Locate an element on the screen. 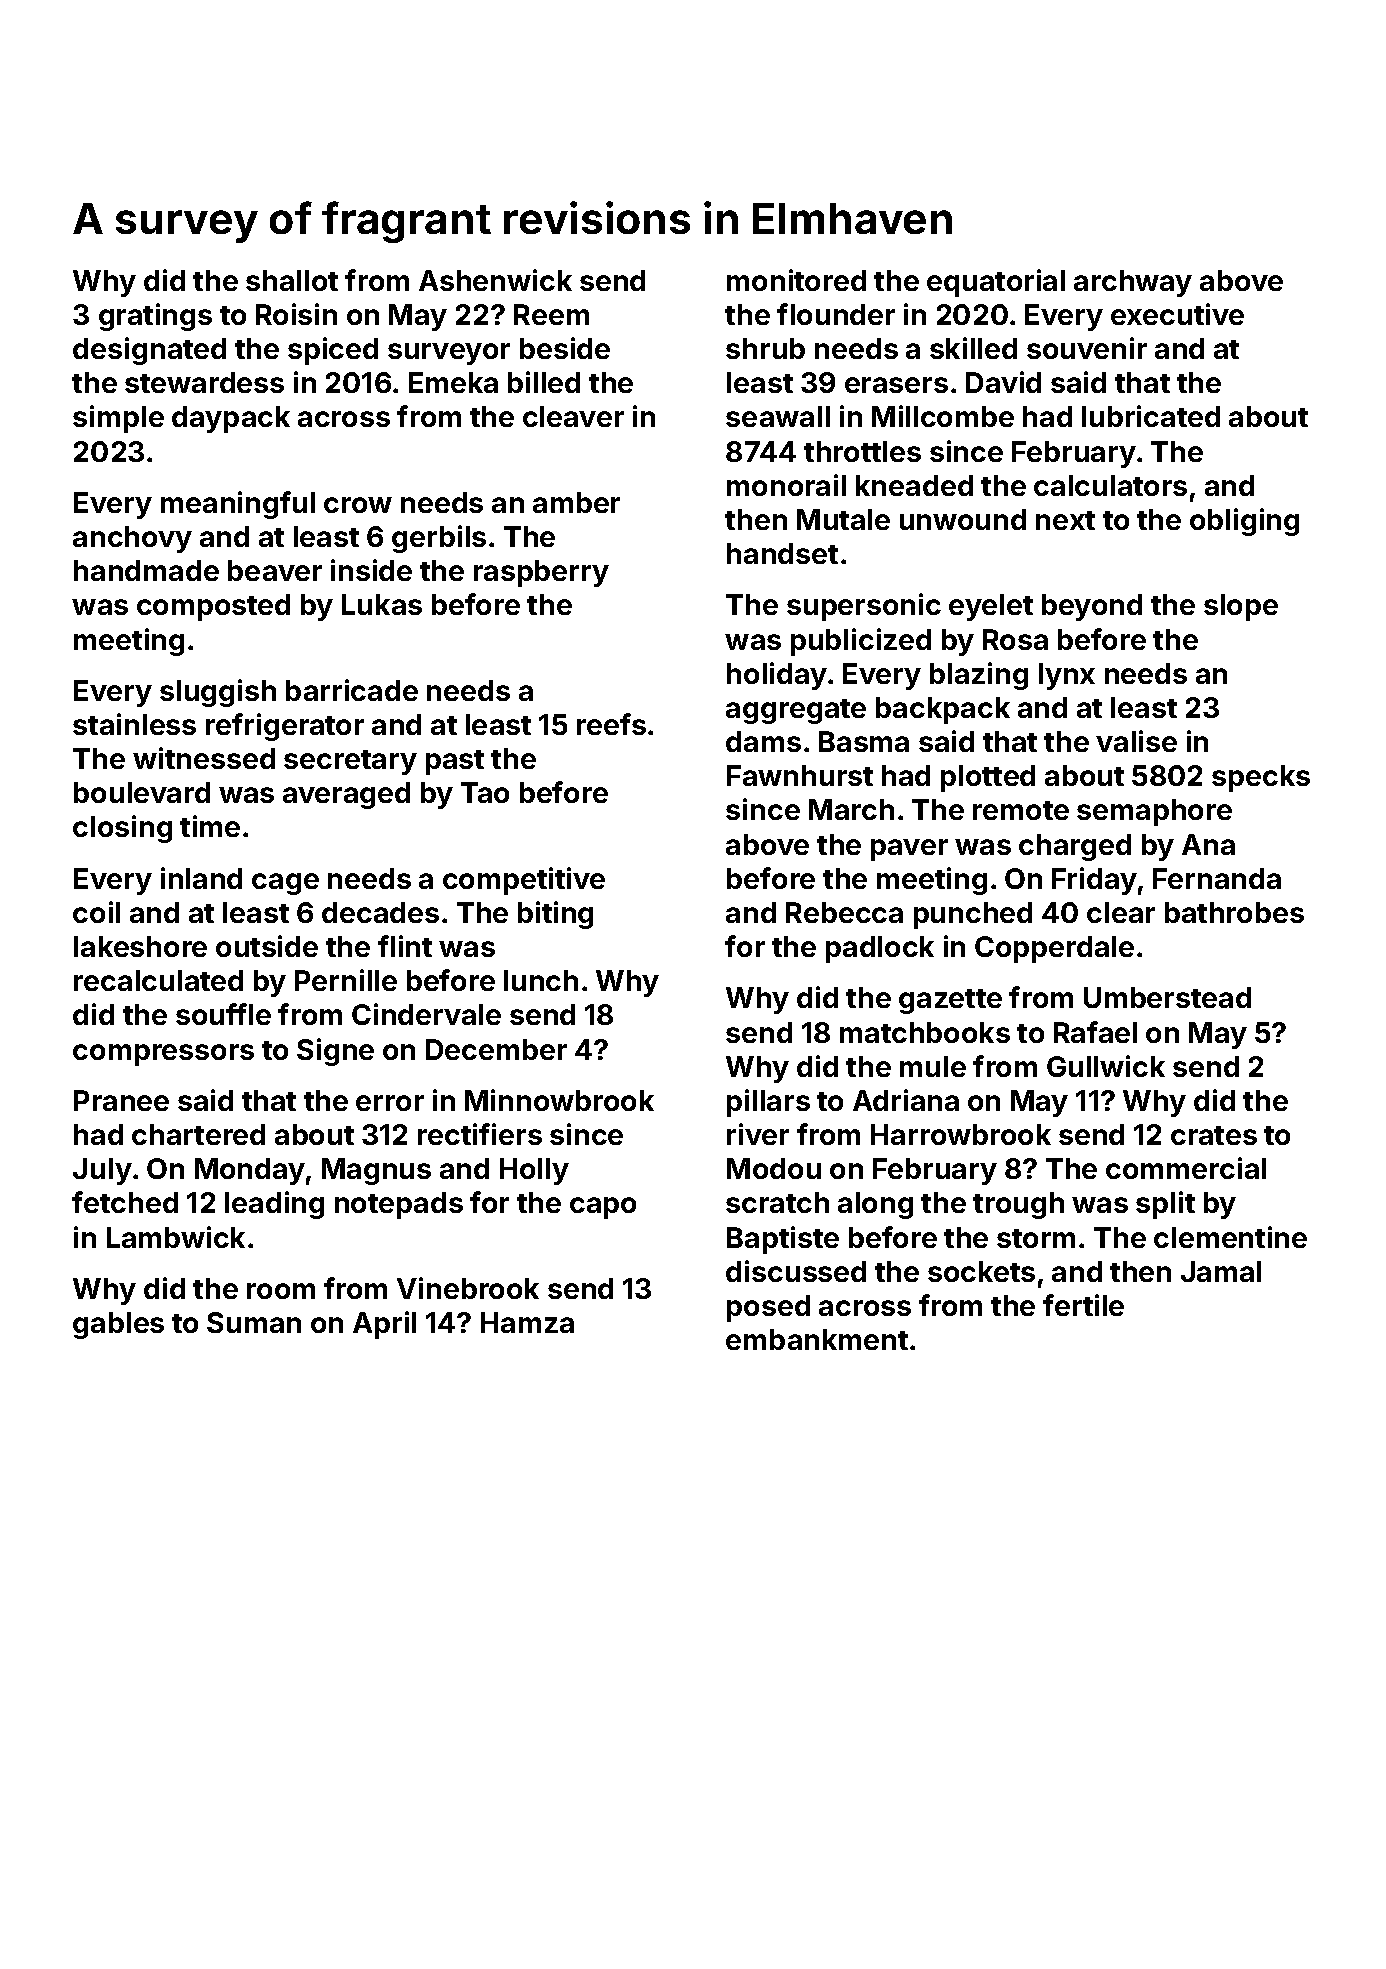  Umberstead is located at coordinates (1167, 997).
